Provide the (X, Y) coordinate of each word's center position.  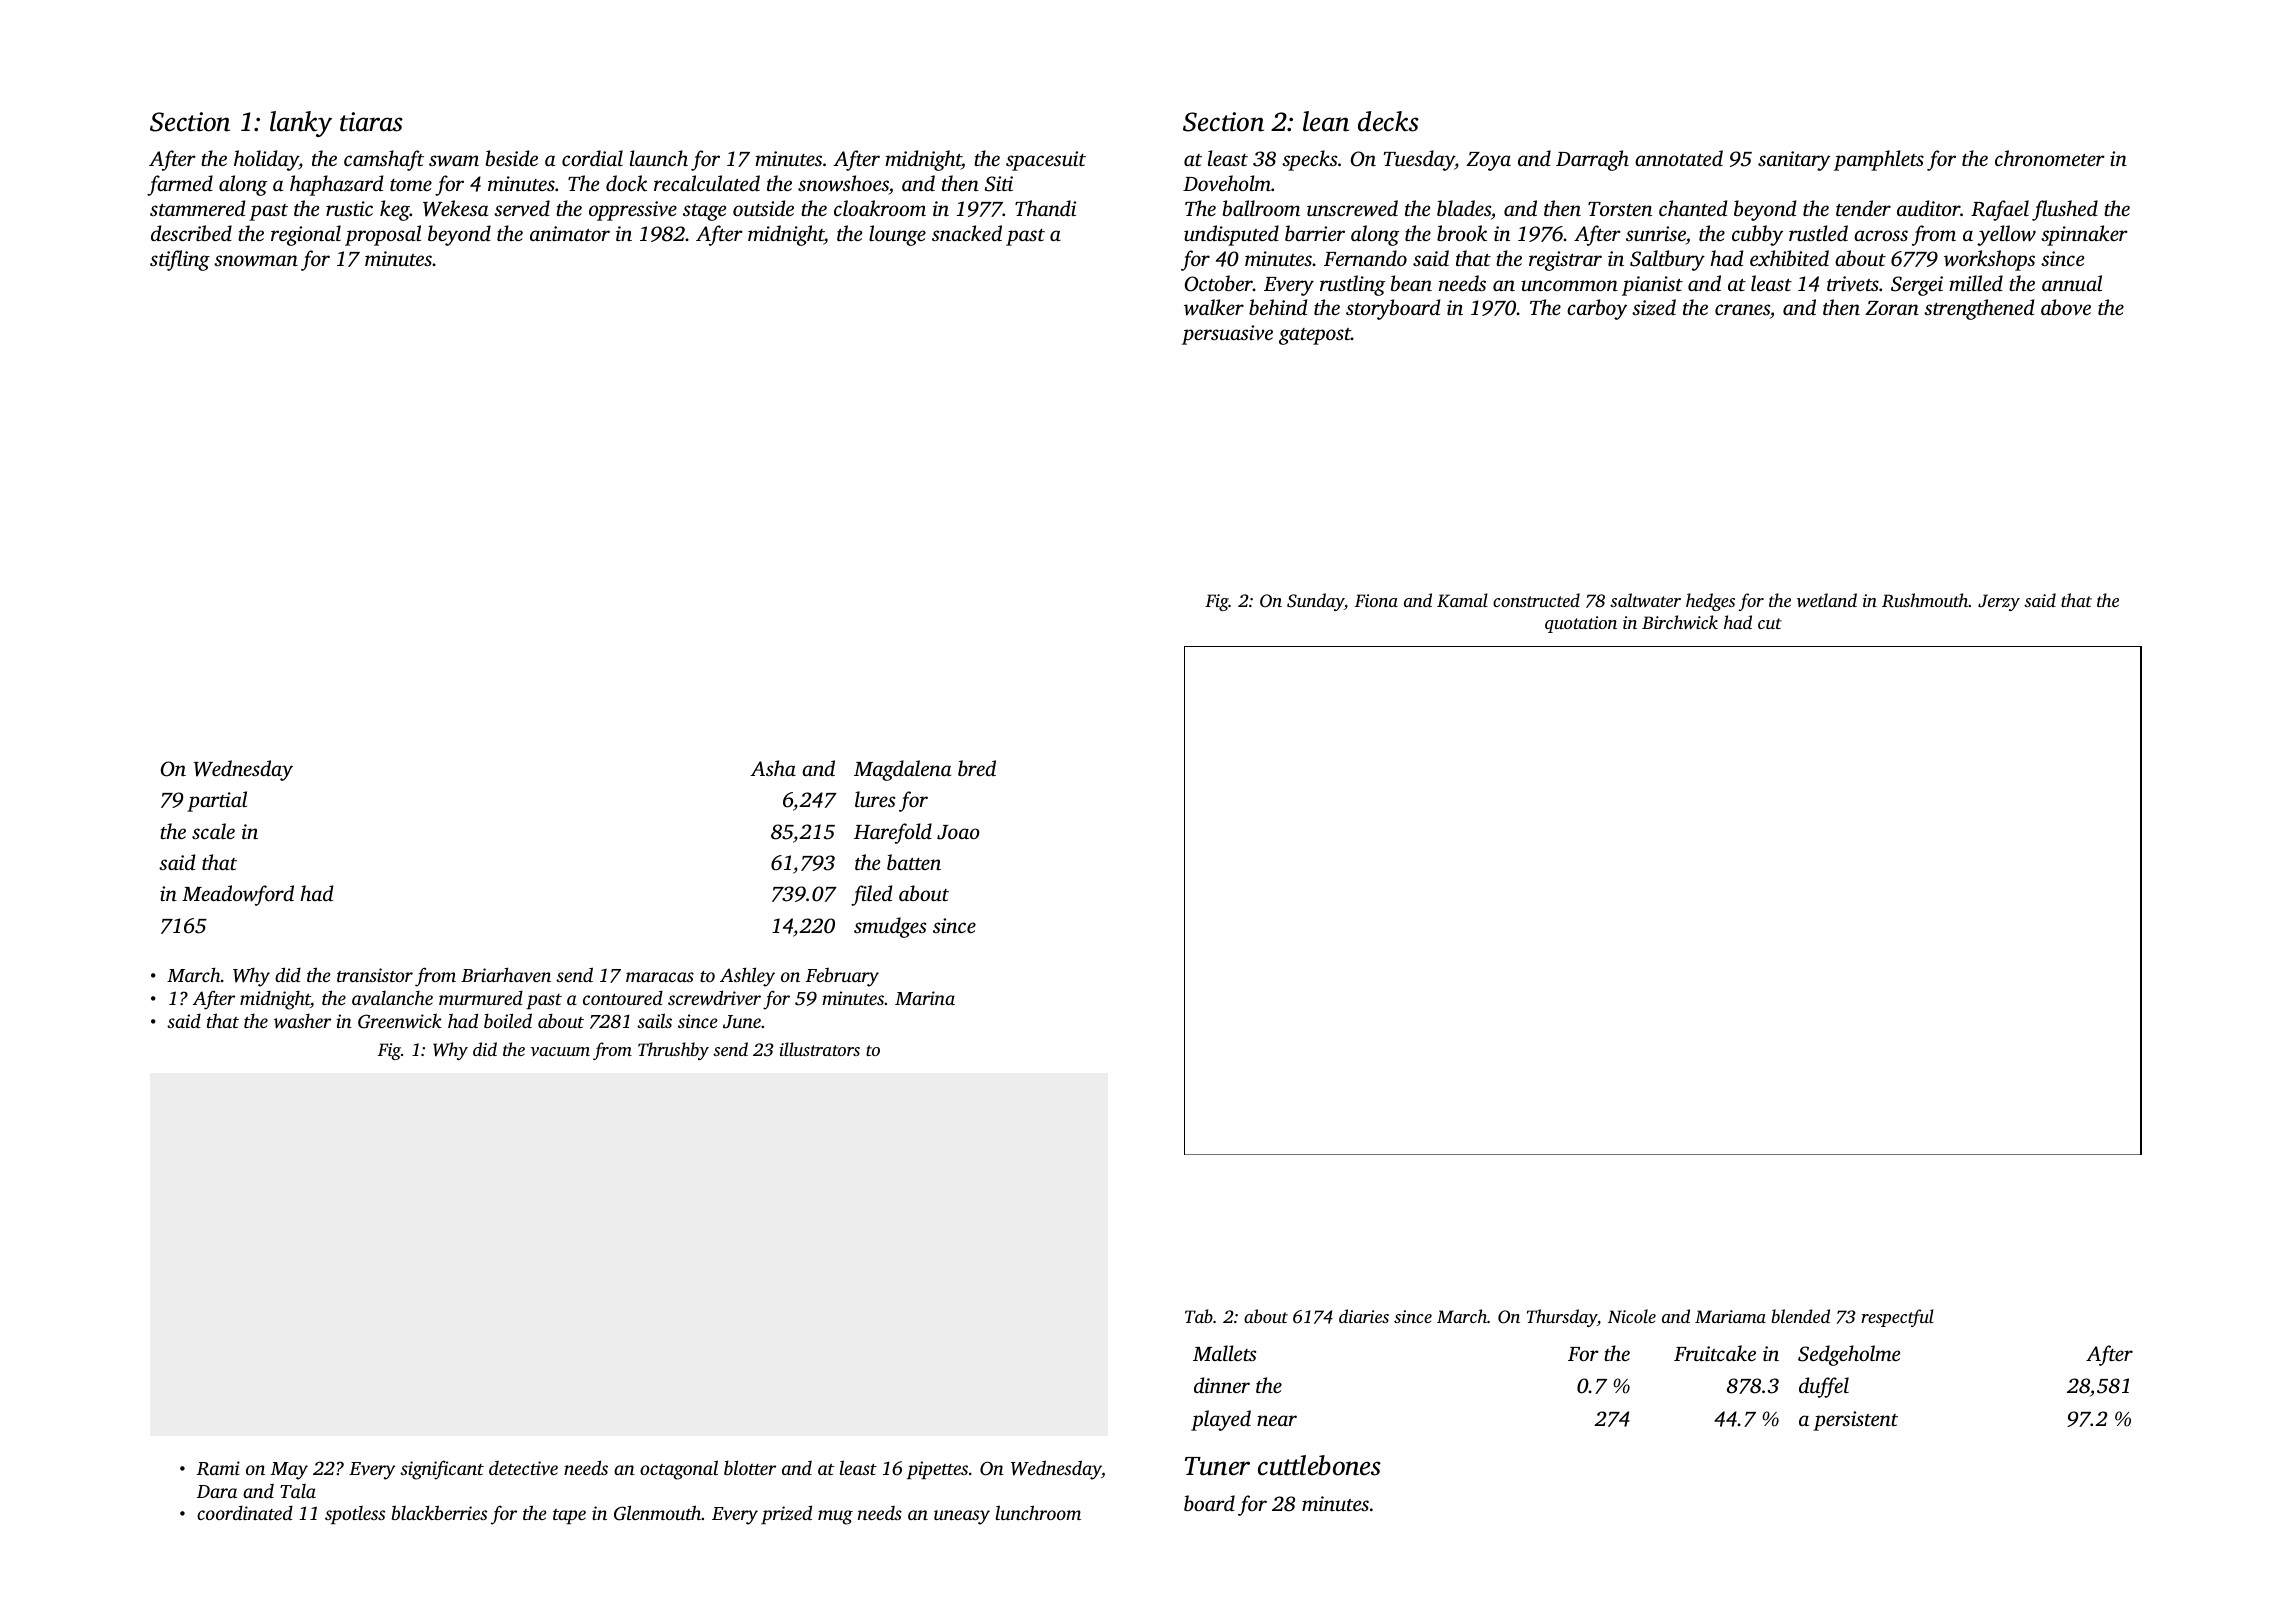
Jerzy (1999, 602)
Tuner (1217, 1466)
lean (1326, 121)
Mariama (1730, 1316)
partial (217, 801)
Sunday (1315, 602)
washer (302, 1021)
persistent (1855, 1421)
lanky (301, 124)
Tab (1199, 1316)
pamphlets (1879, 160)
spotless (355, 1515)
